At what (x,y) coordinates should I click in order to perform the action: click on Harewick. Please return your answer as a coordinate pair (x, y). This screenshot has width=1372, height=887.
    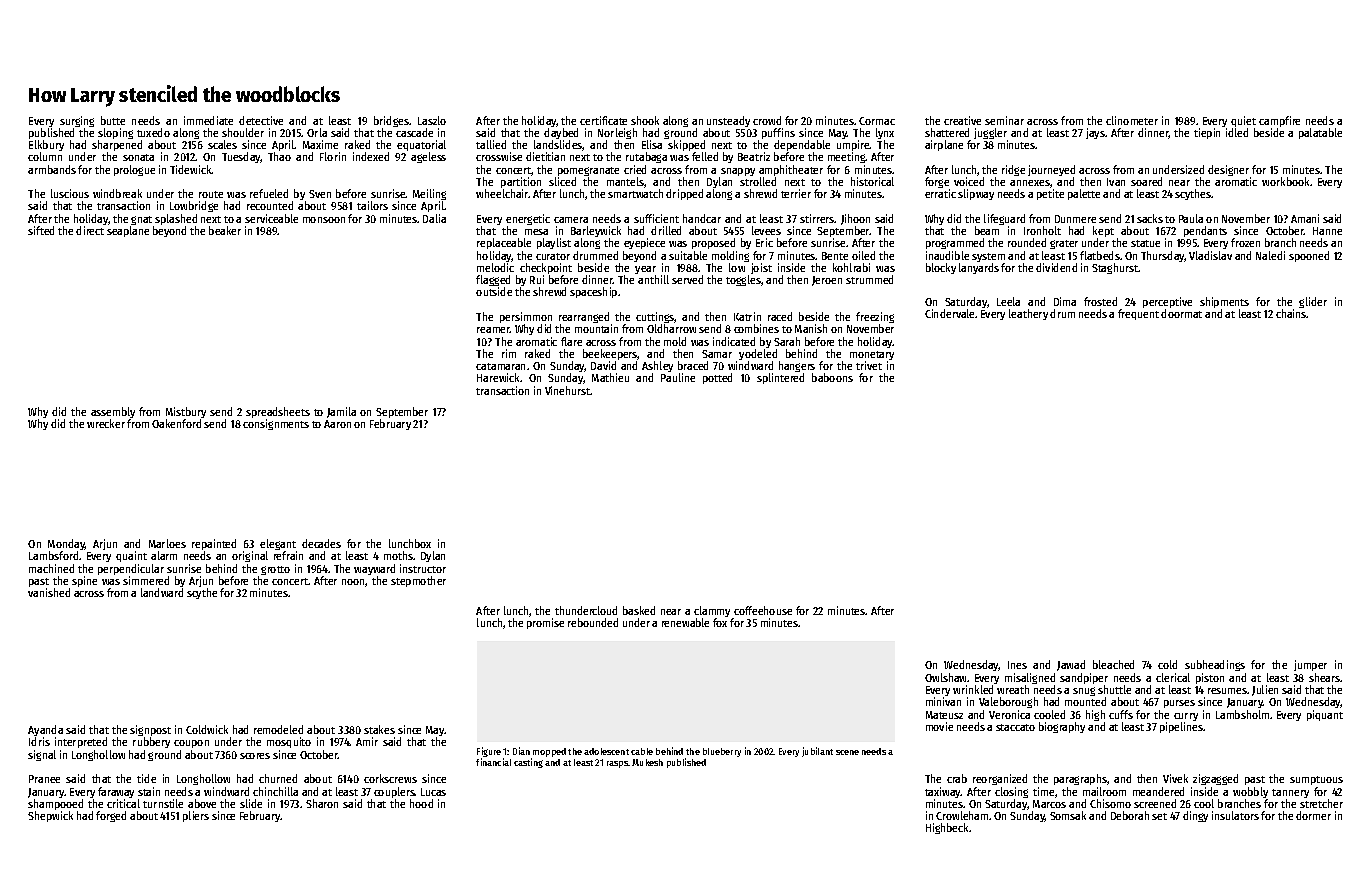
    Looking at the image, I should click on (499, 377).
